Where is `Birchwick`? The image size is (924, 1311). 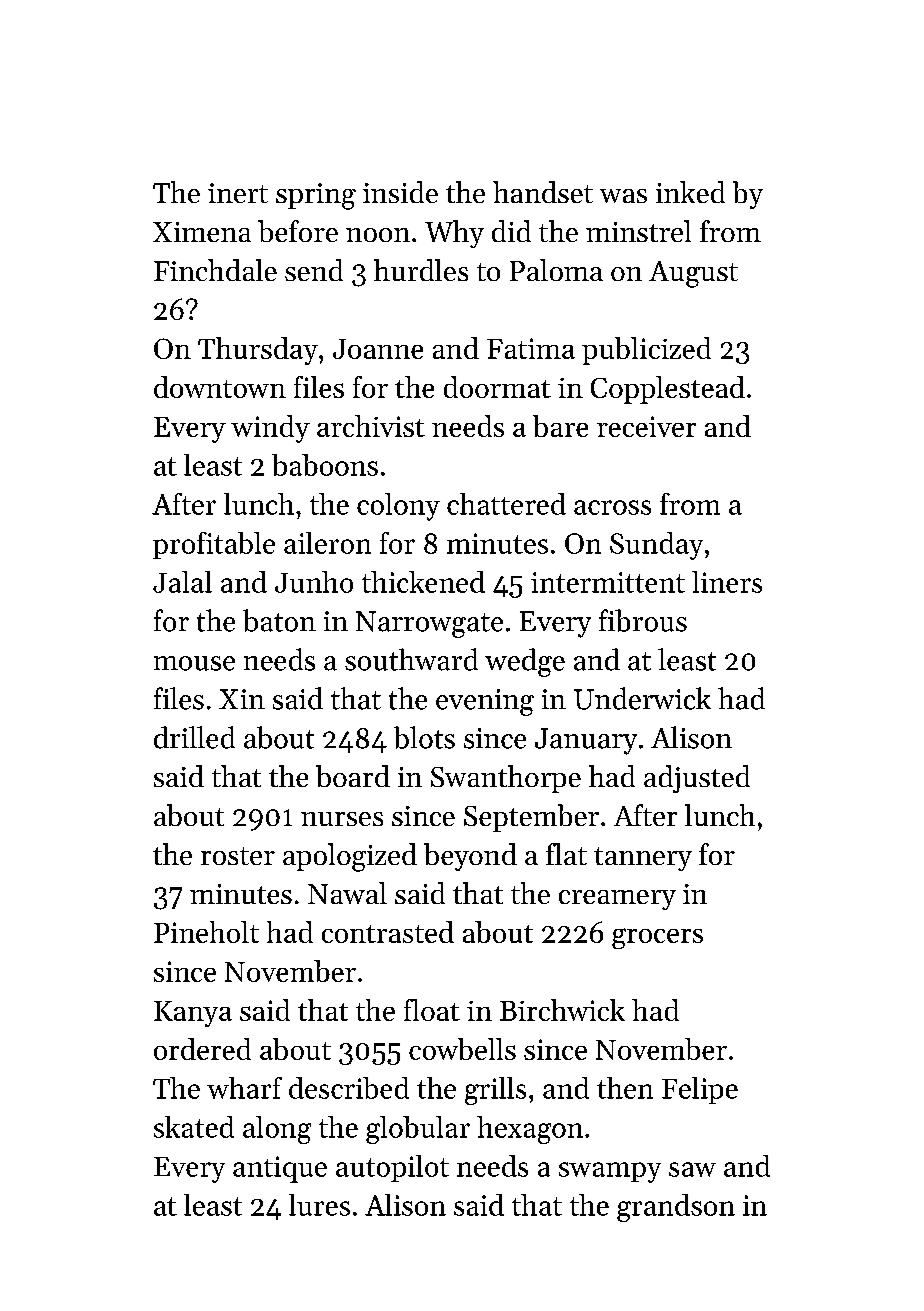 Birchwick is located at coordinates (562, 1010).
